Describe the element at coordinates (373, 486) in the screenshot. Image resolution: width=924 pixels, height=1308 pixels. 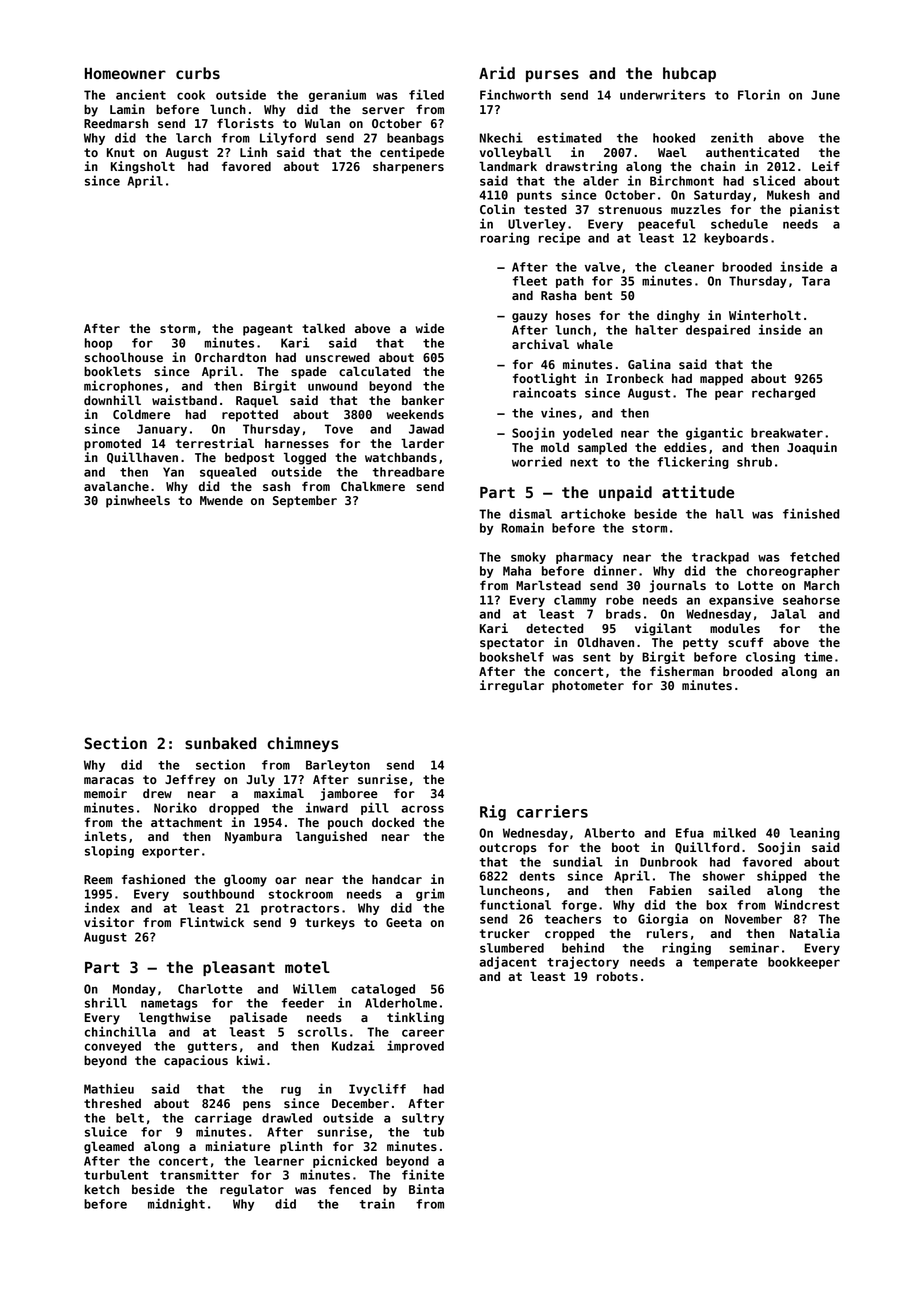
I see `Chalkmere` at that location.
